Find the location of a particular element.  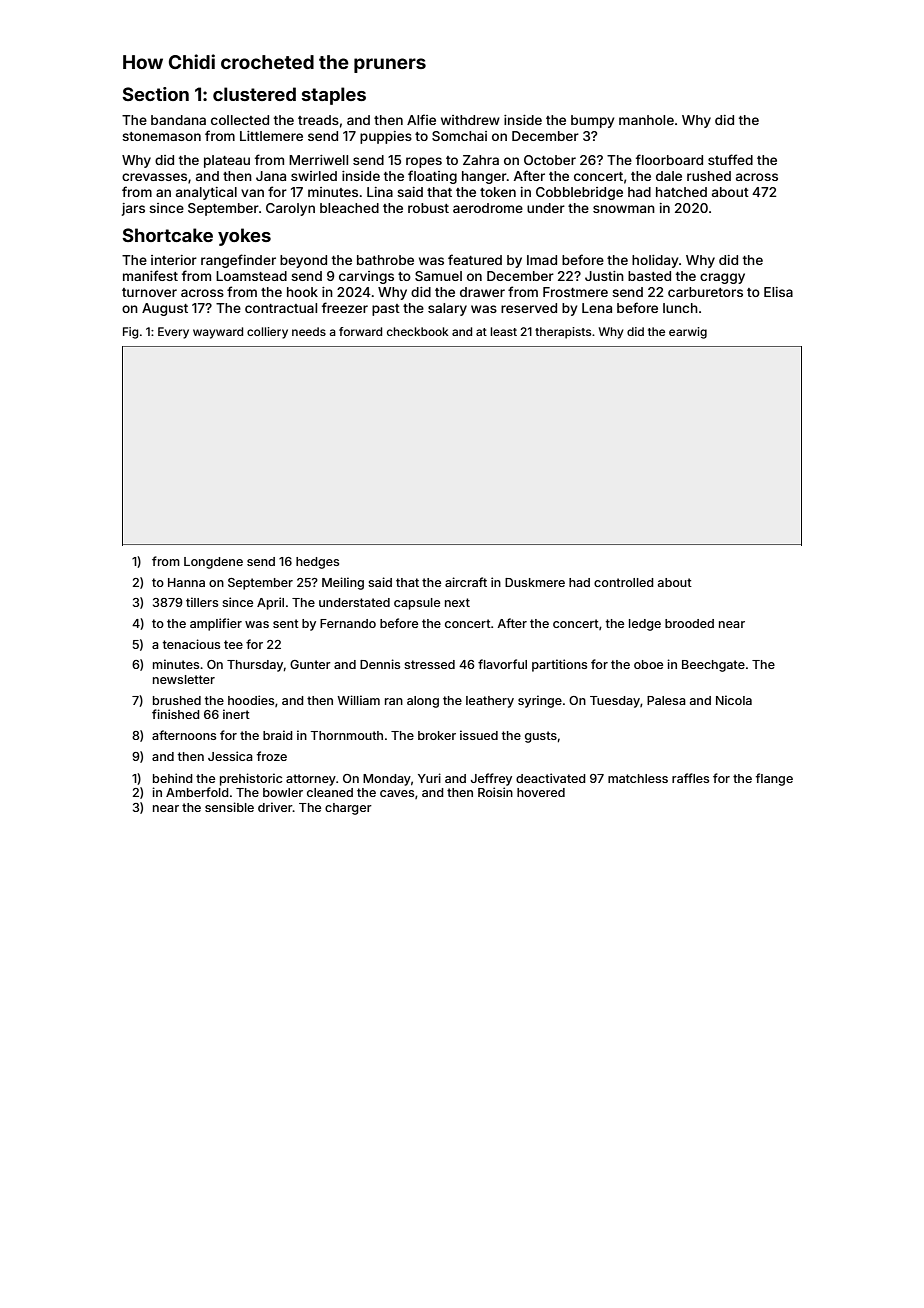

sensible is located at coordinates (229, 807).
